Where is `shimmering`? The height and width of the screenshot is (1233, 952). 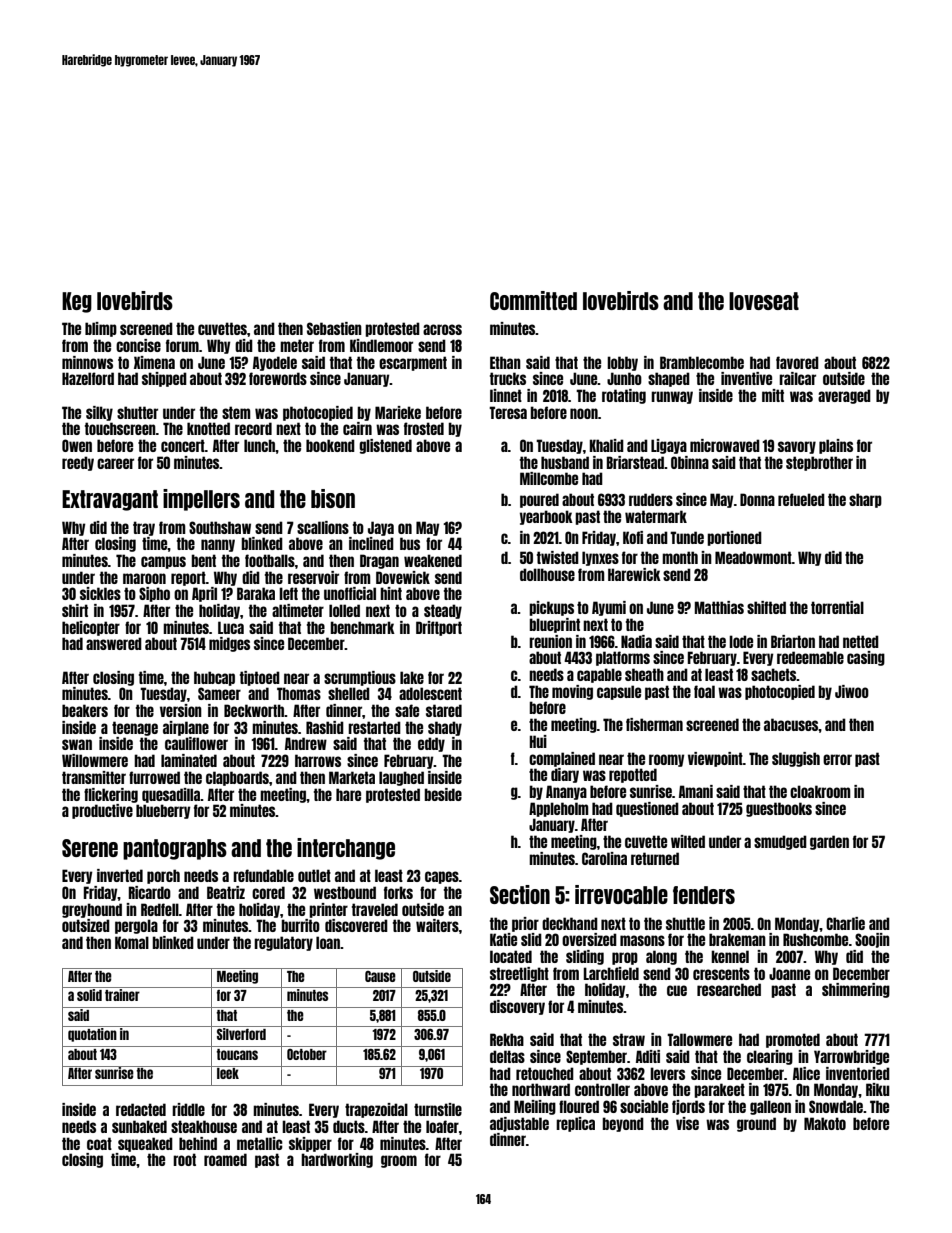
shimmering is located at coordinates (856, 990).
